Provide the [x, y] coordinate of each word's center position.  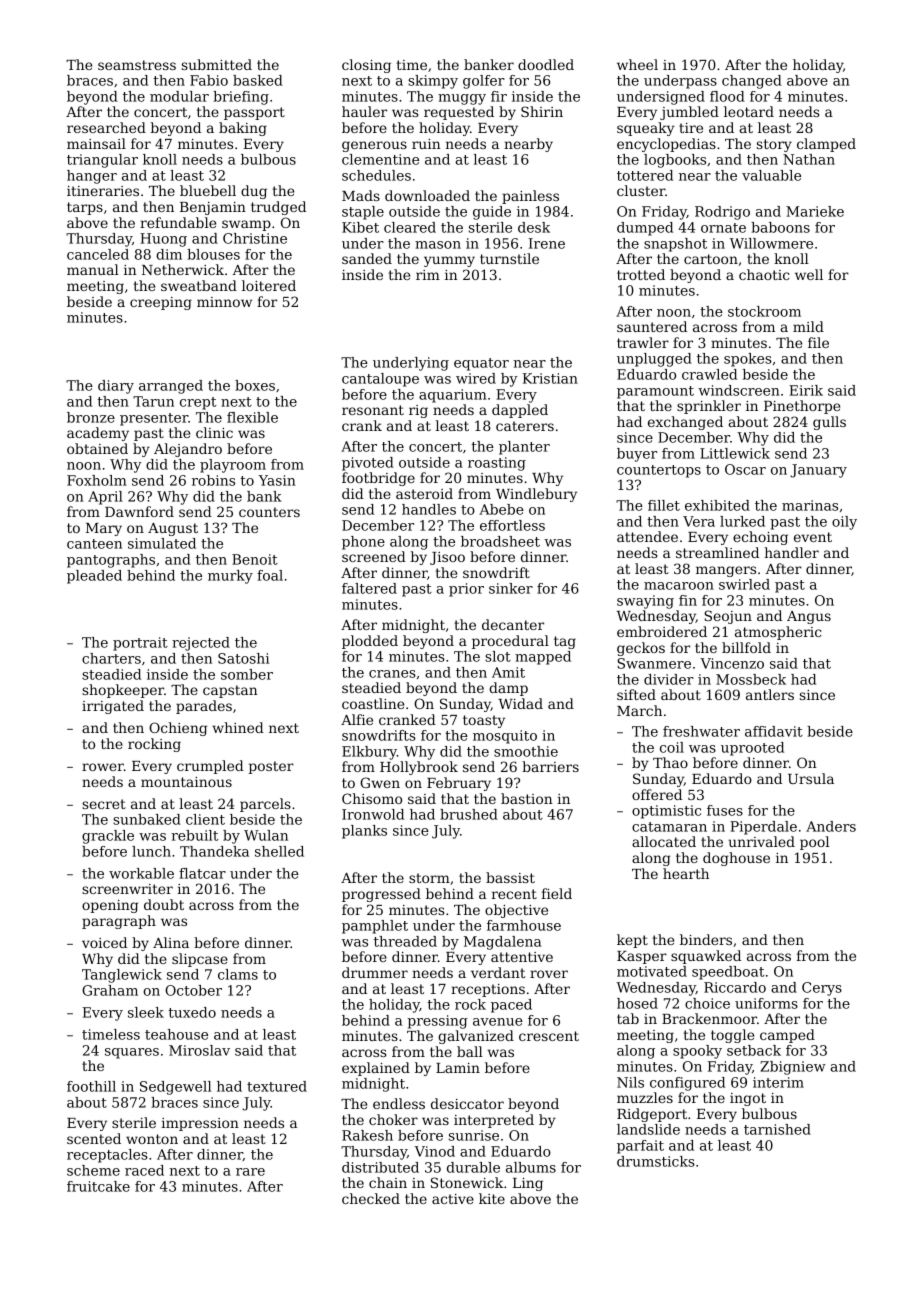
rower [103, 767]
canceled [98, 254]
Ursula [811, 778]
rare [250, 1172]
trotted [641, 274]
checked [371, 1198]
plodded [370, 642]
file [818, 342]
